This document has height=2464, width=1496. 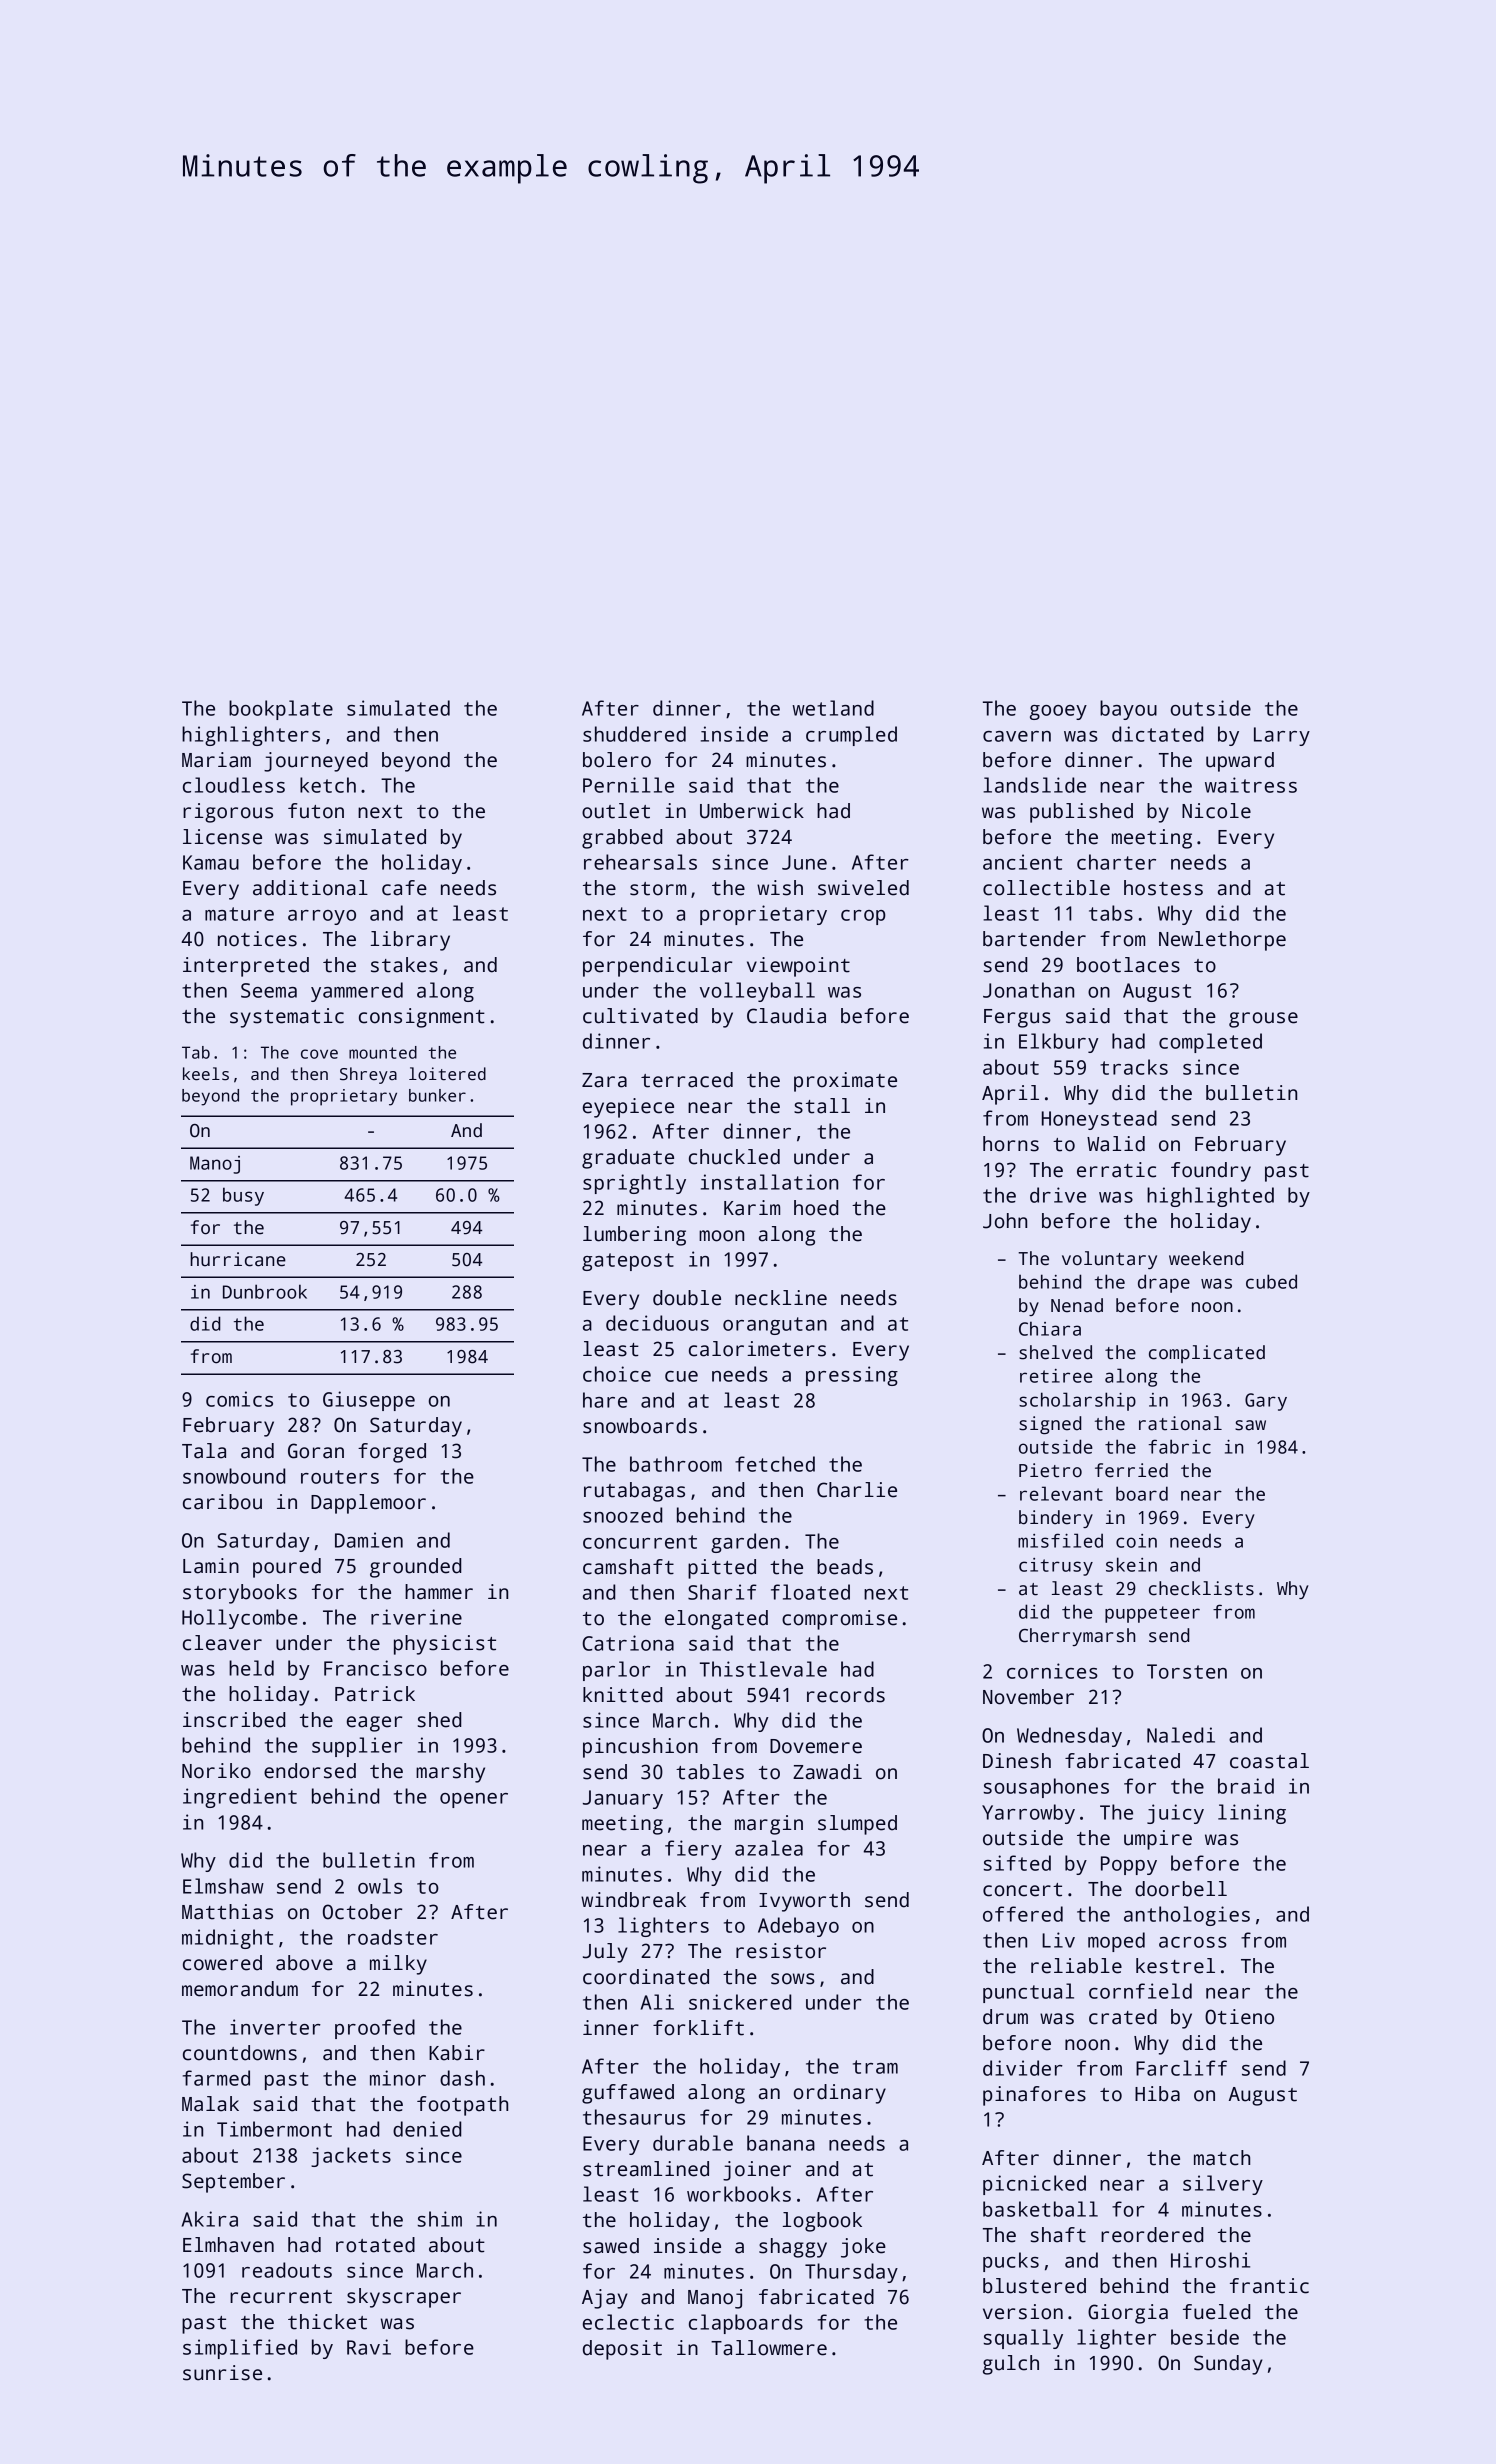 I want to click on drive, so click(x=1058, y=1195).
